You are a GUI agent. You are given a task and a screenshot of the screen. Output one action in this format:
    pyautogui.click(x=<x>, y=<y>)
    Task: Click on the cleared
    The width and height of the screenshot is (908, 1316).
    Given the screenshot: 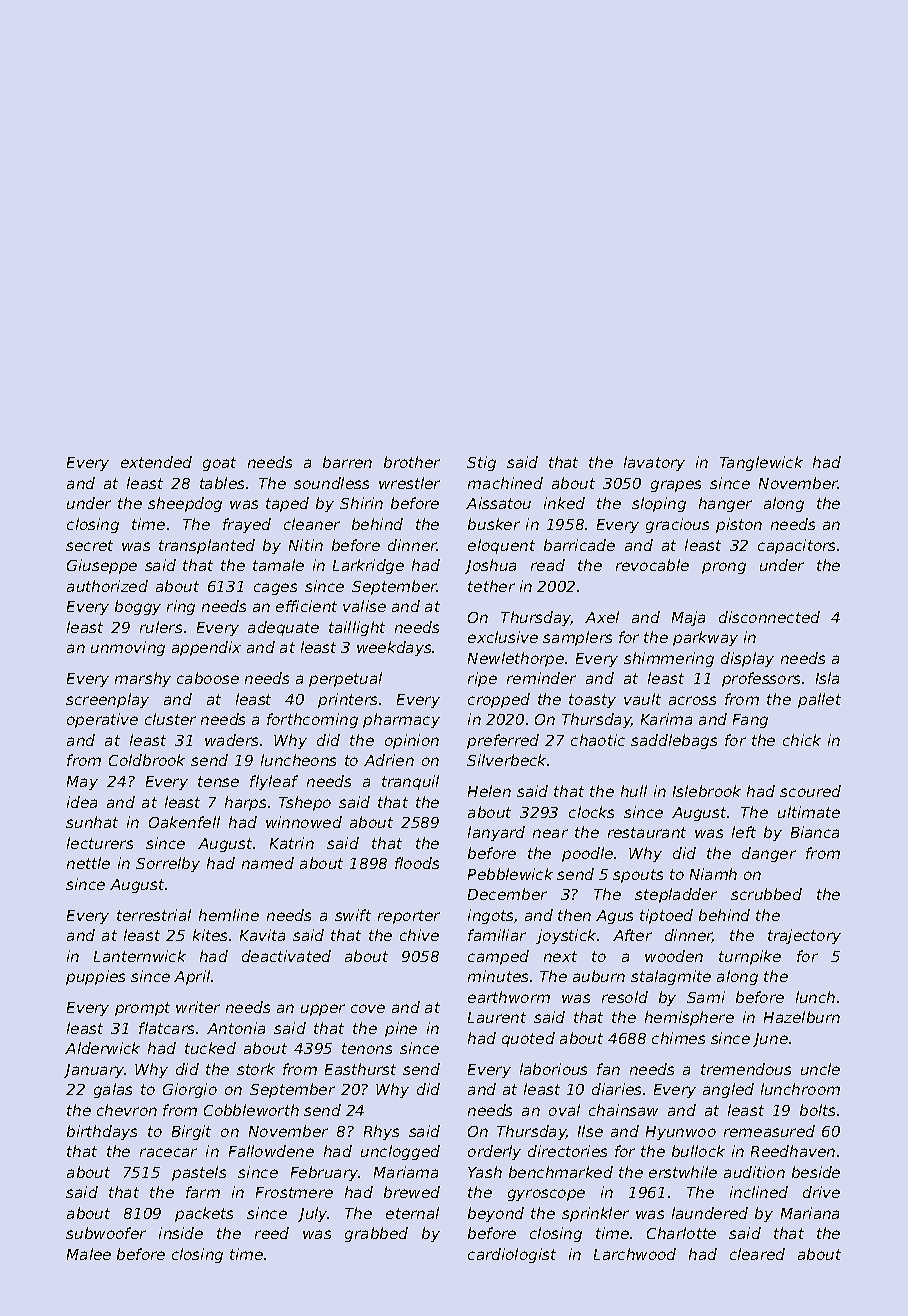 What is the action you would take?
    pyautogui.click(x=757, y=1254)
